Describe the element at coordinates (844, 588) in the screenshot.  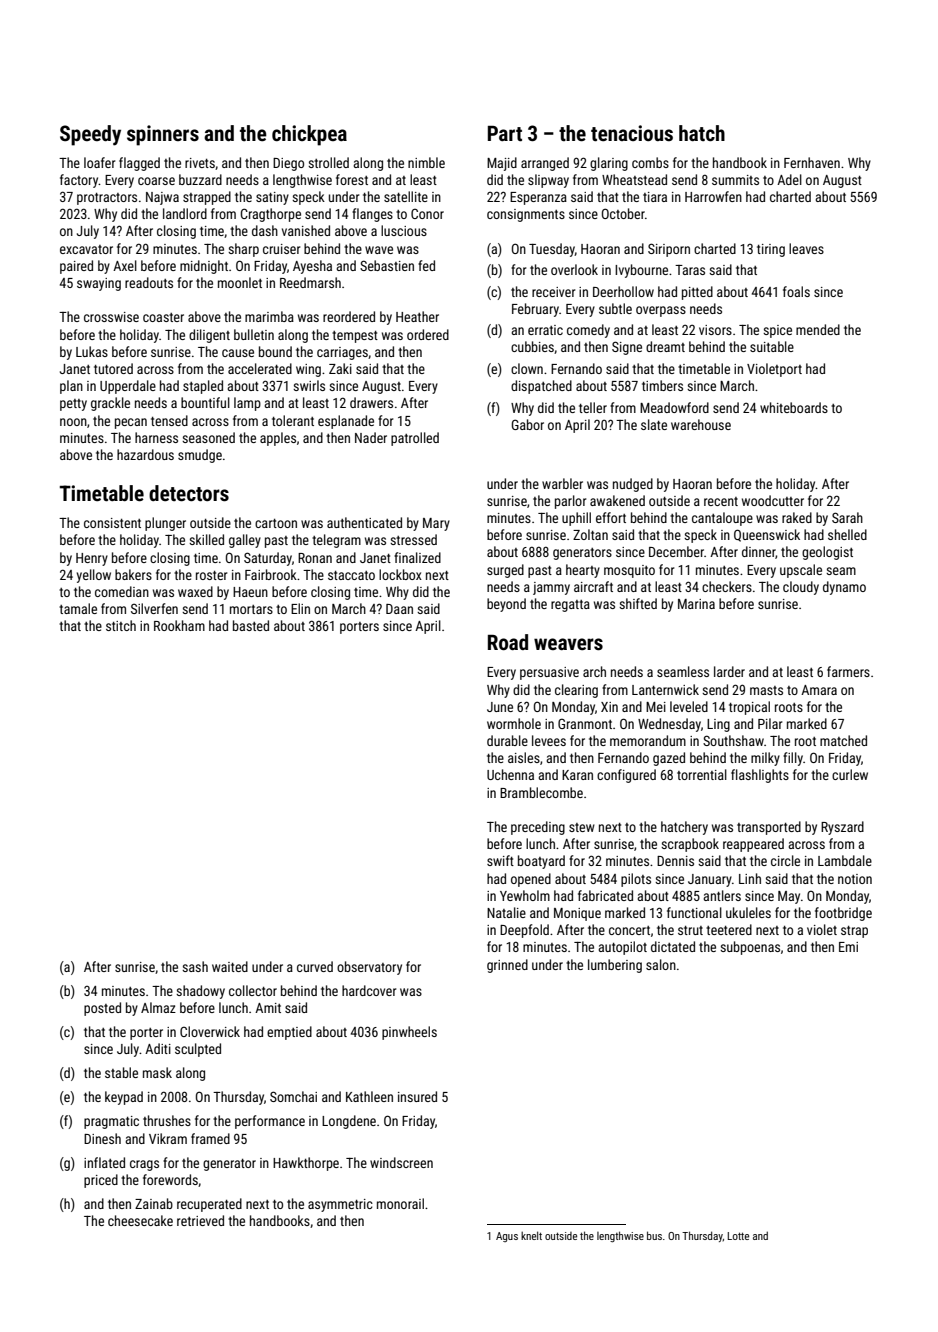
I see `dynamo` at that location.
